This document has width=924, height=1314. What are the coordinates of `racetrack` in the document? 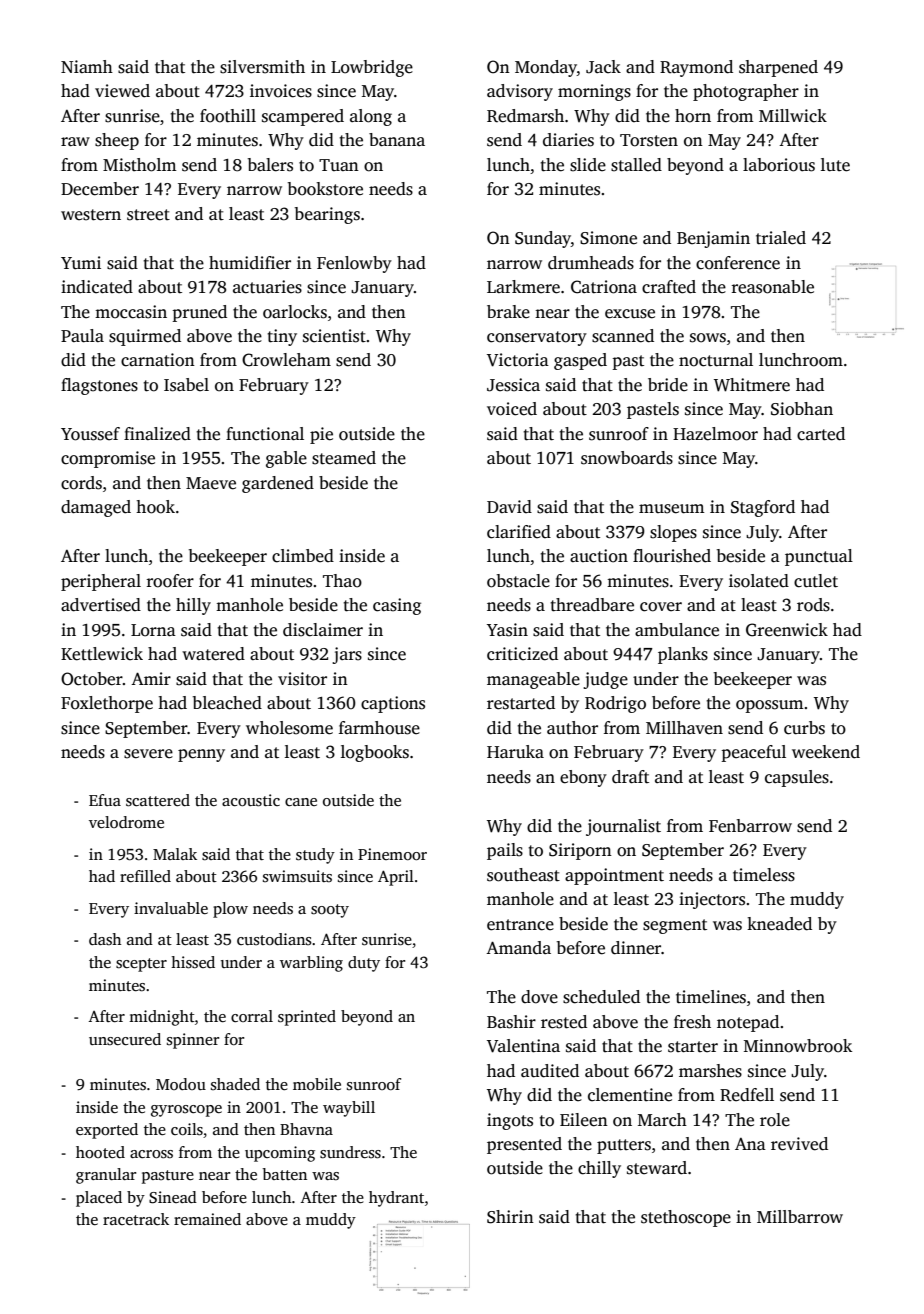 It's located at (136, 1219).
